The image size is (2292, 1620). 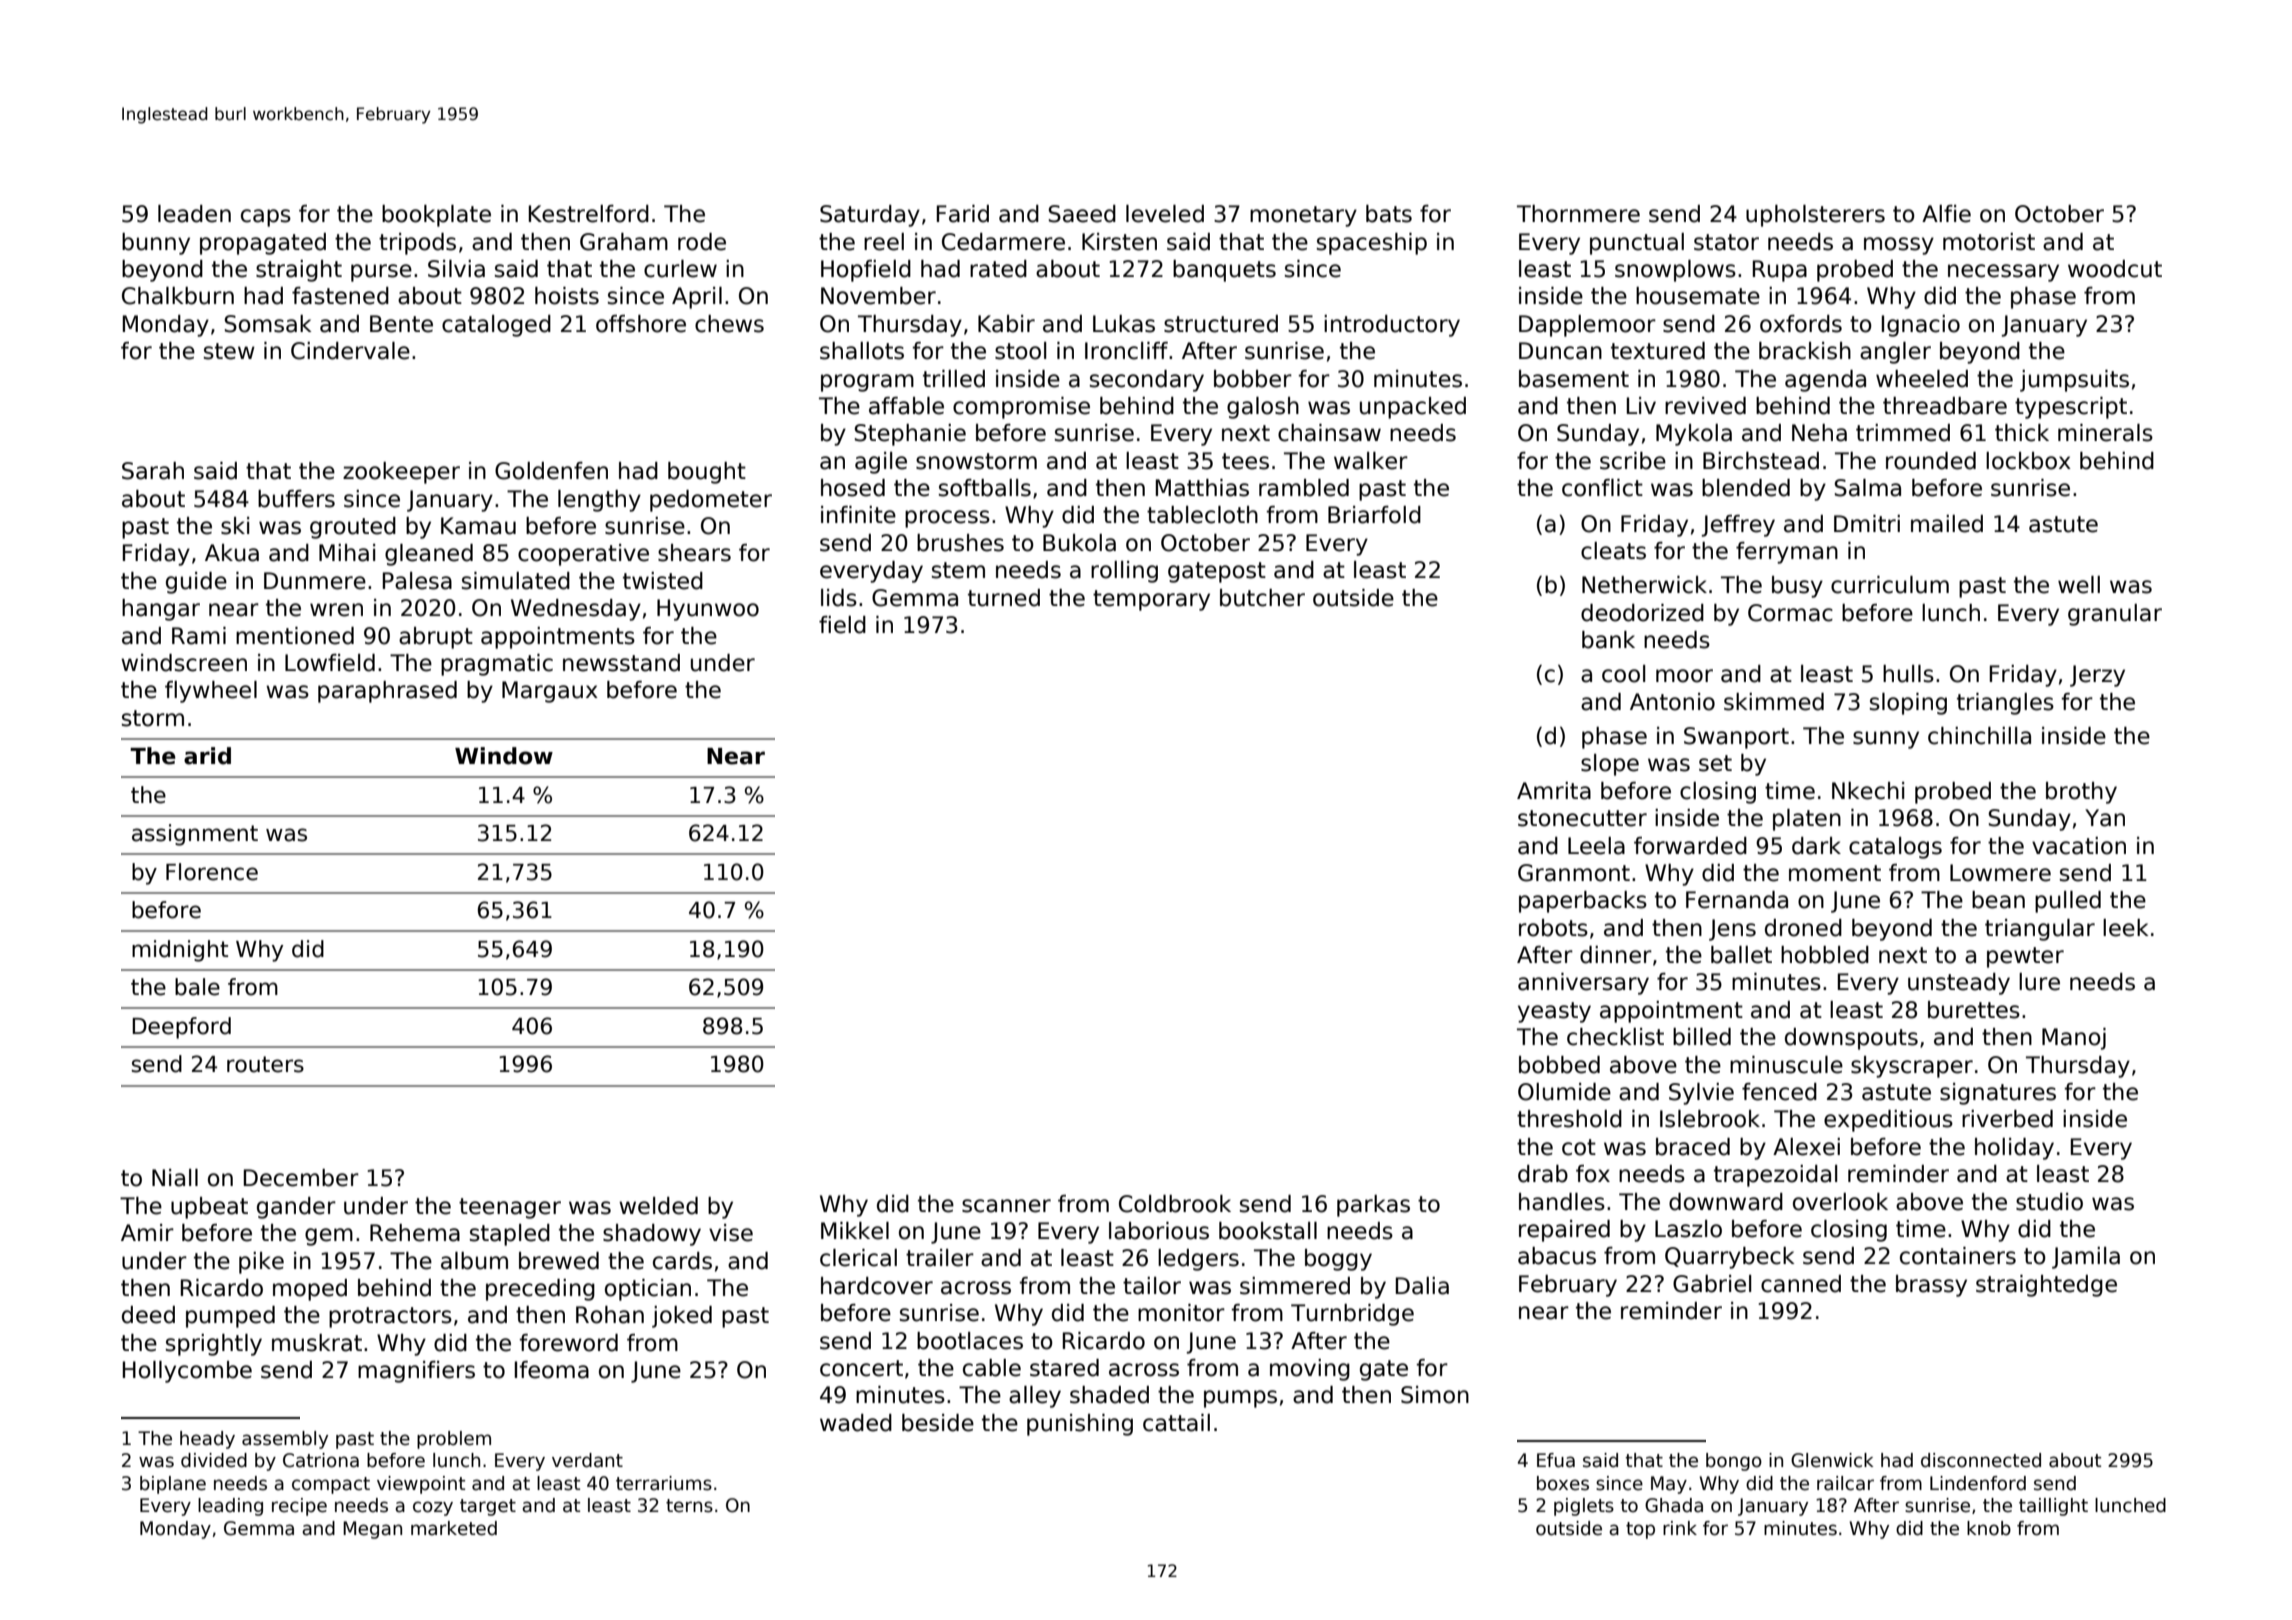 I want to click on bookplate, so click(x=436, y=216).
